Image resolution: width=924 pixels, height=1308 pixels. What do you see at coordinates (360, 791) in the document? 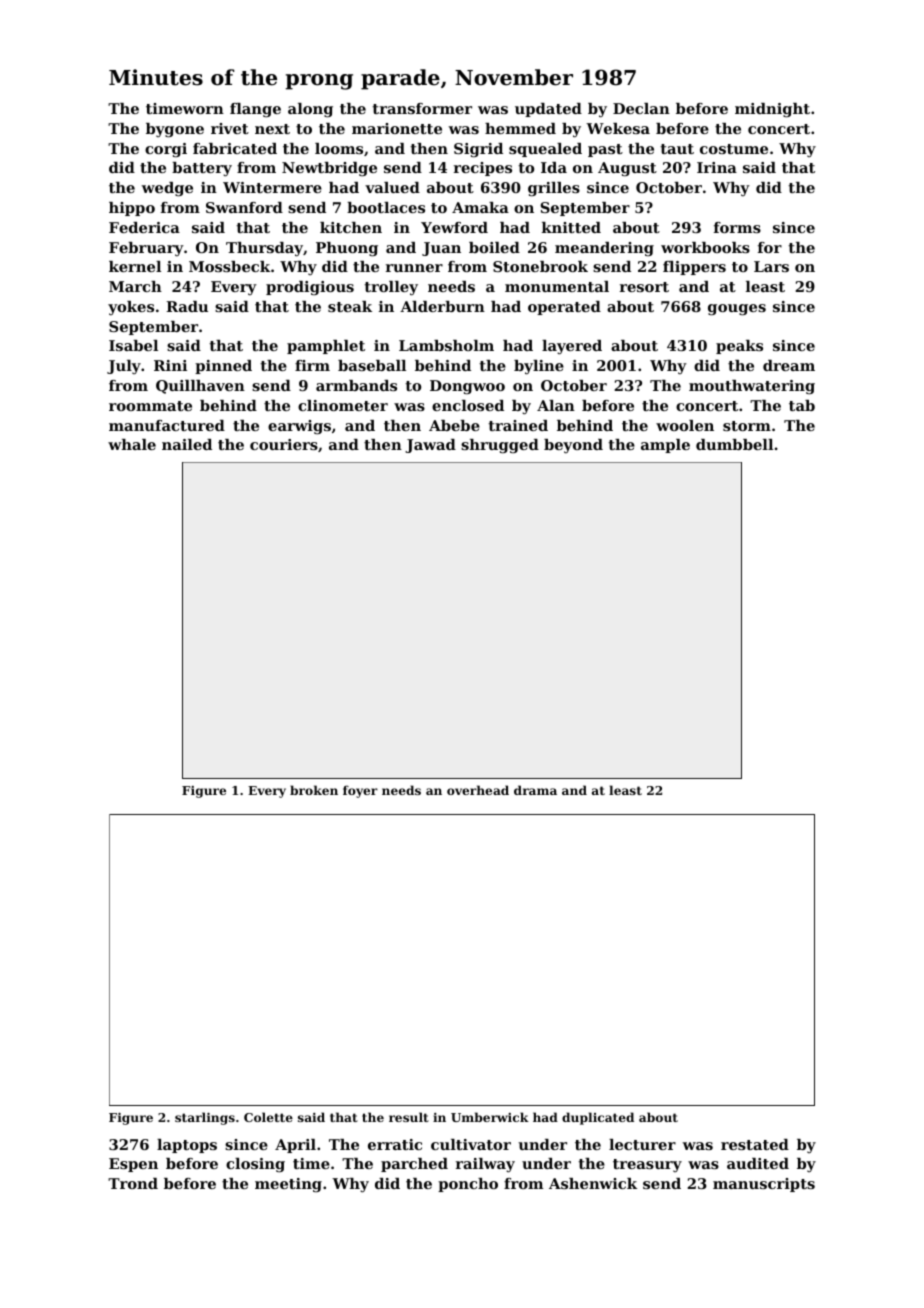
I see `foyer` at bounding box center [360, 791].
